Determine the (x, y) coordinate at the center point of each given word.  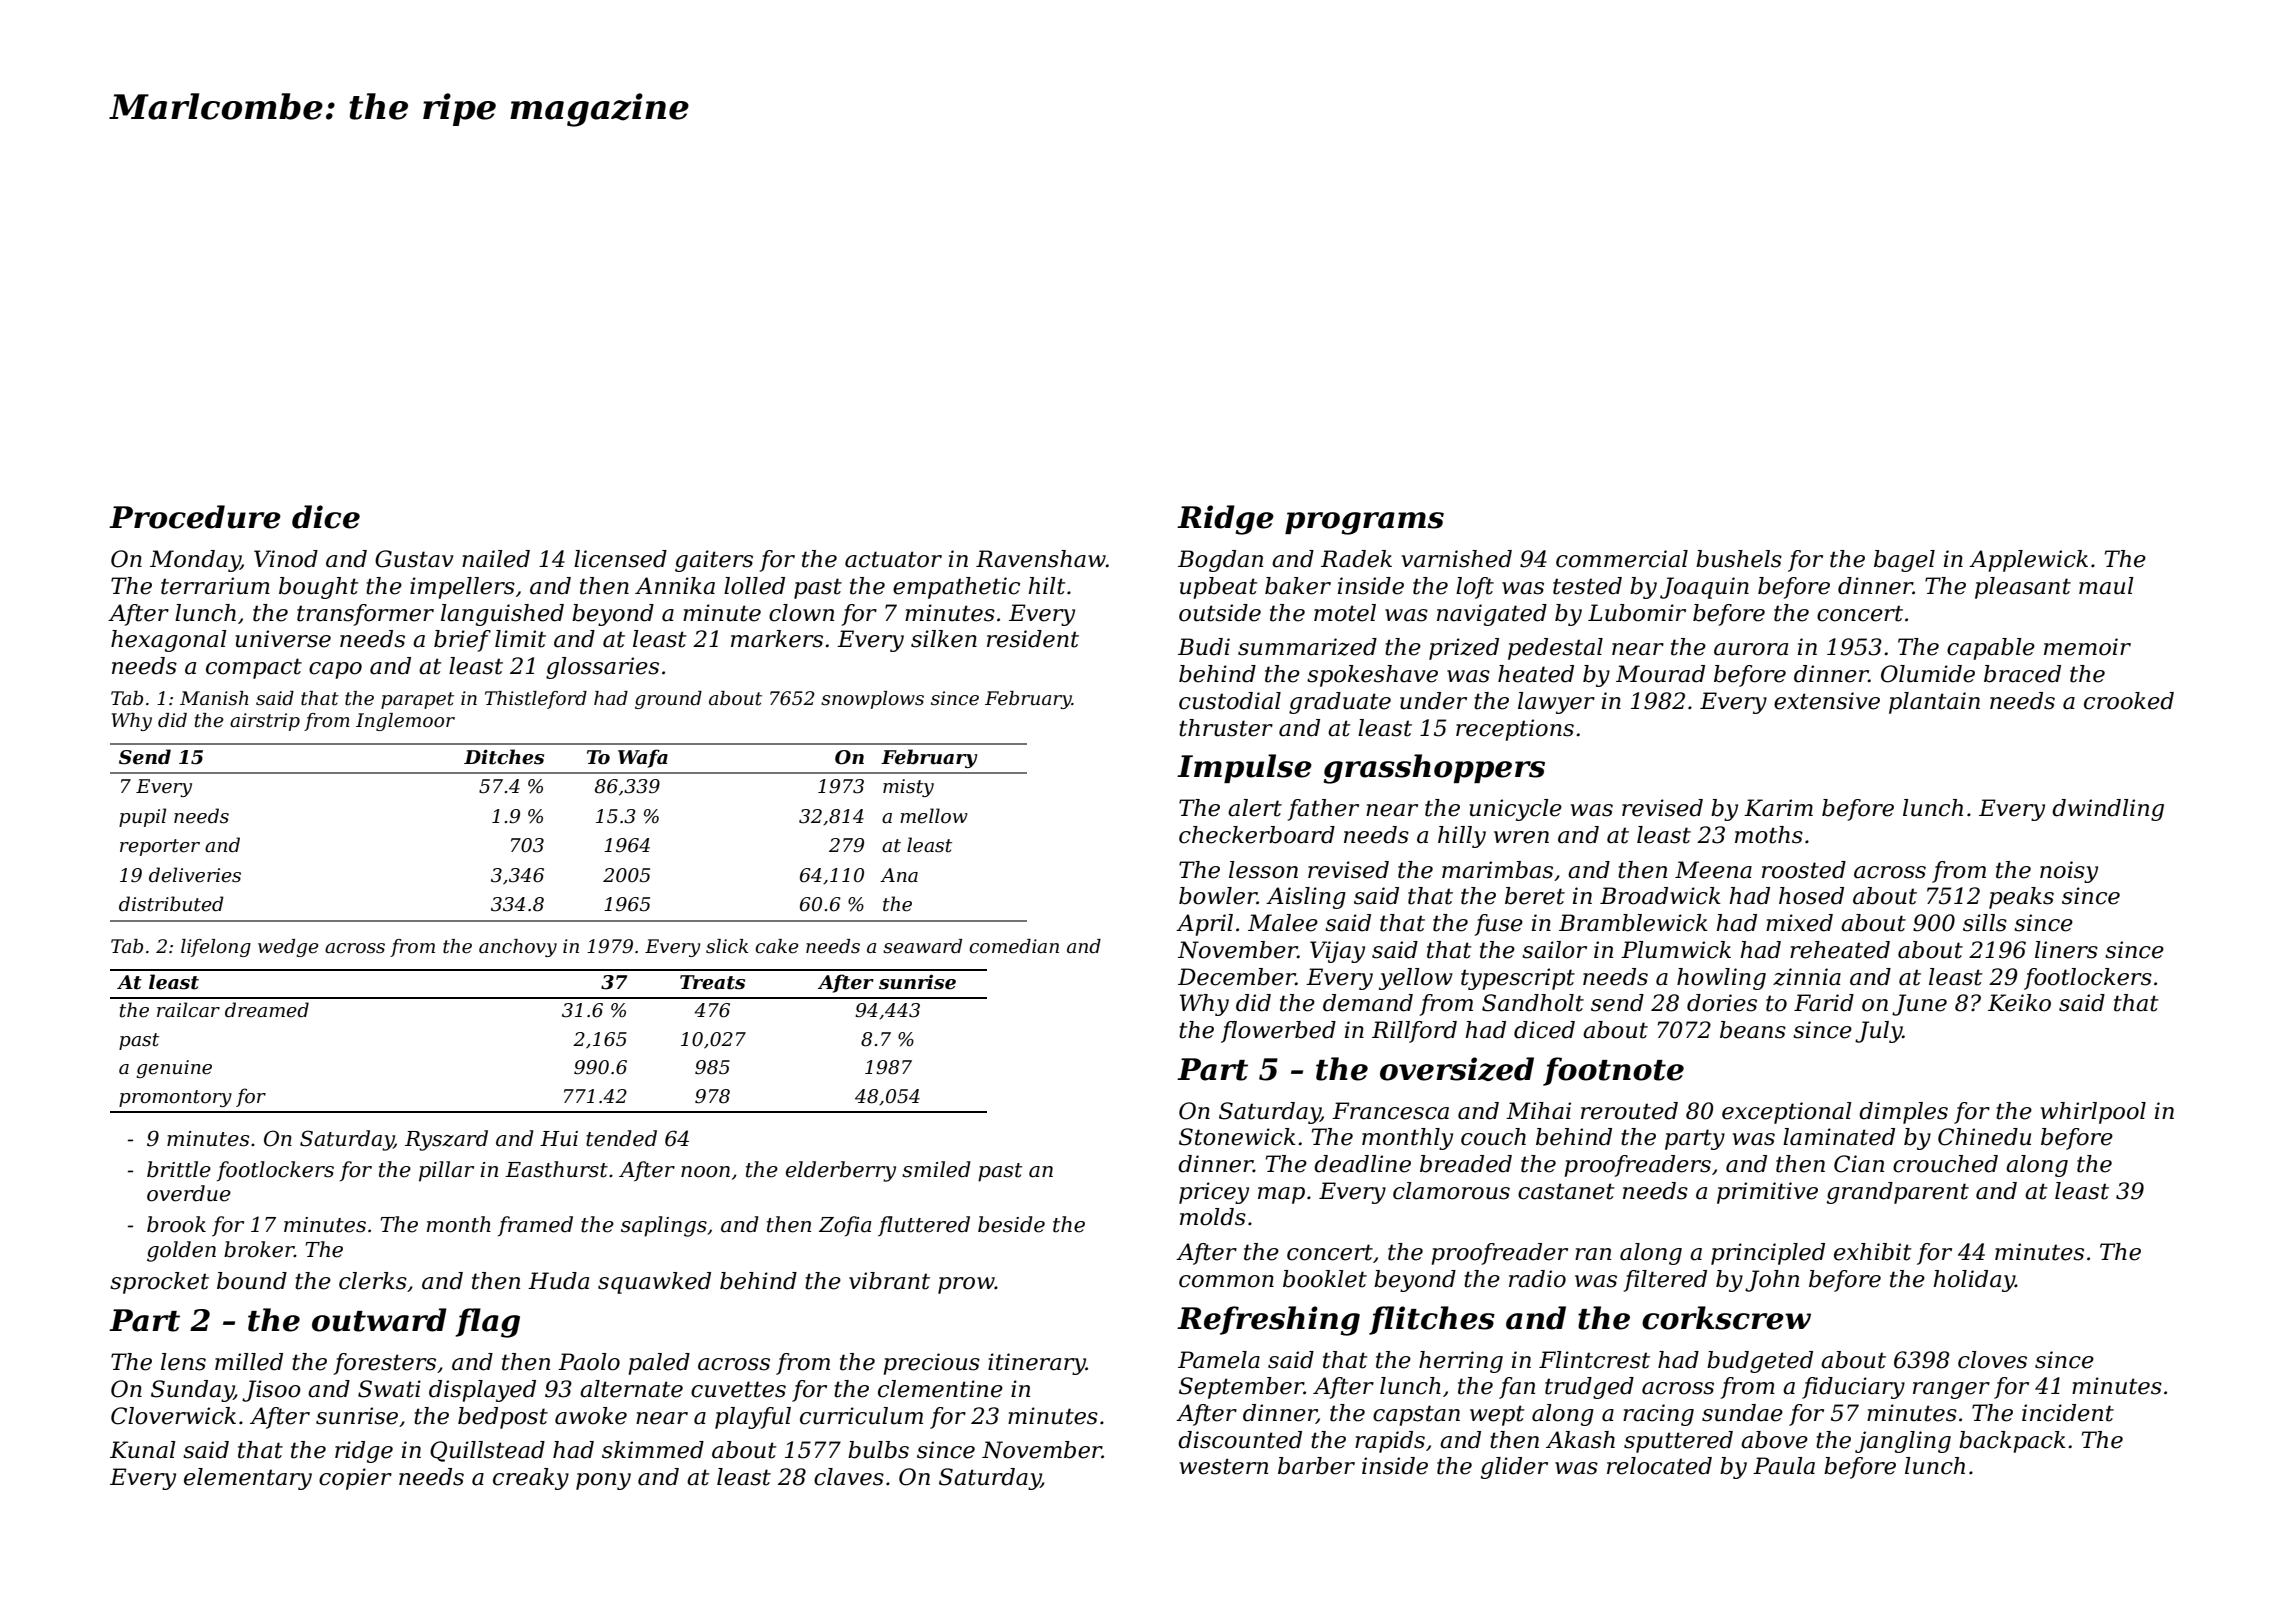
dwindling (2108, 810)
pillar (446, 1171)
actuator (893, 559)
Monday (195, 561)
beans (1753, 1030)
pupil (142, 817)
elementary (248, 1479)
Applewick (2028, 561)
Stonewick (1237, 1137)
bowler (1218, 896)
